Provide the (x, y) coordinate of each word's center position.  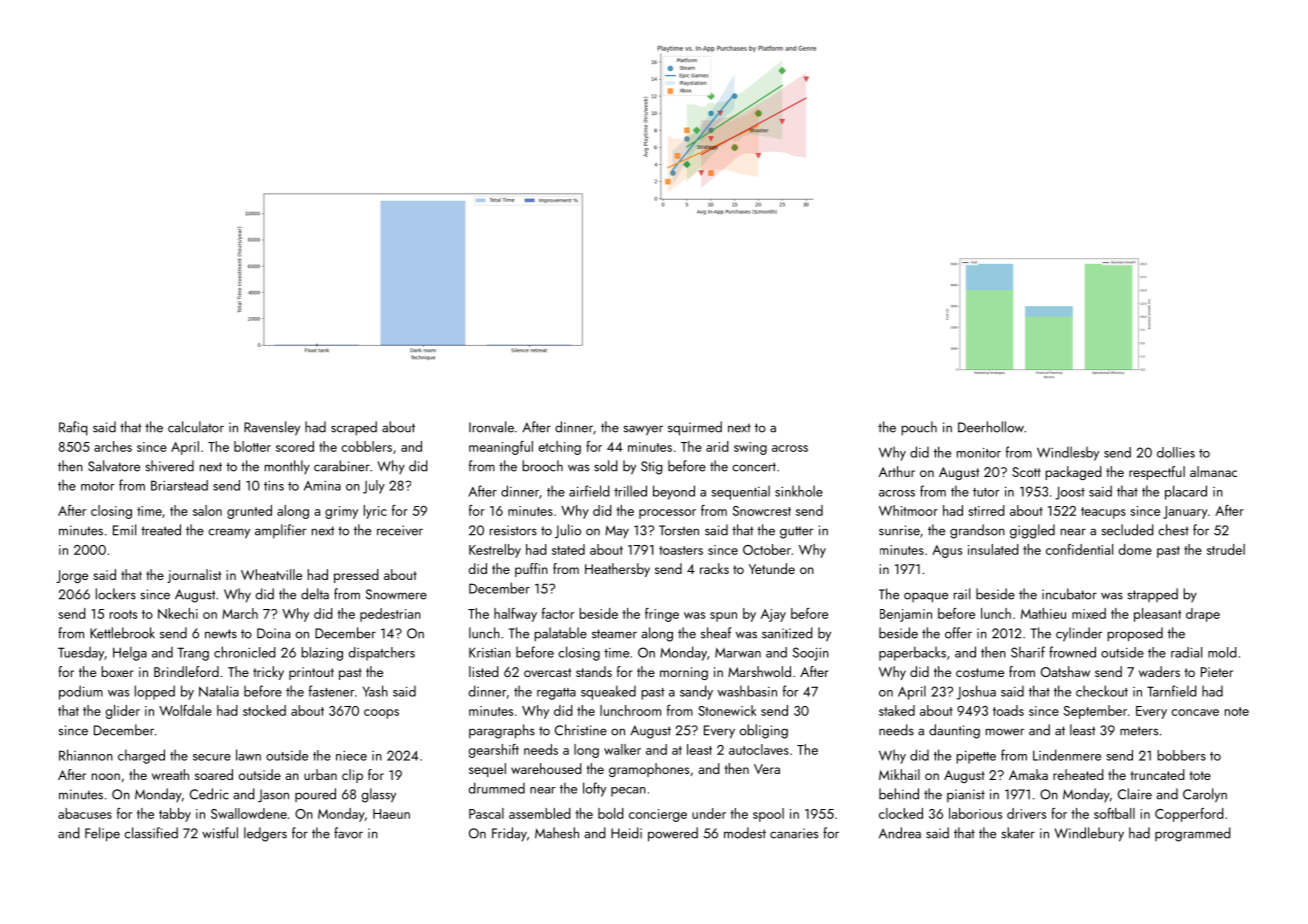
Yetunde (772, 568)
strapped (1153, 595)
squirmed (695, 428)
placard (1186, 492)
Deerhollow (991, 427)
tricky (268, 673)
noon (106, 776)
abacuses (85, 813)
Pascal (486, 813)
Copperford (1189, 815)
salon (207, 510)
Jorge (72, 576)
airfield (589, 491)
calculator (196, 427)
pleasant (1157, 615)
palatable (560, 634)
